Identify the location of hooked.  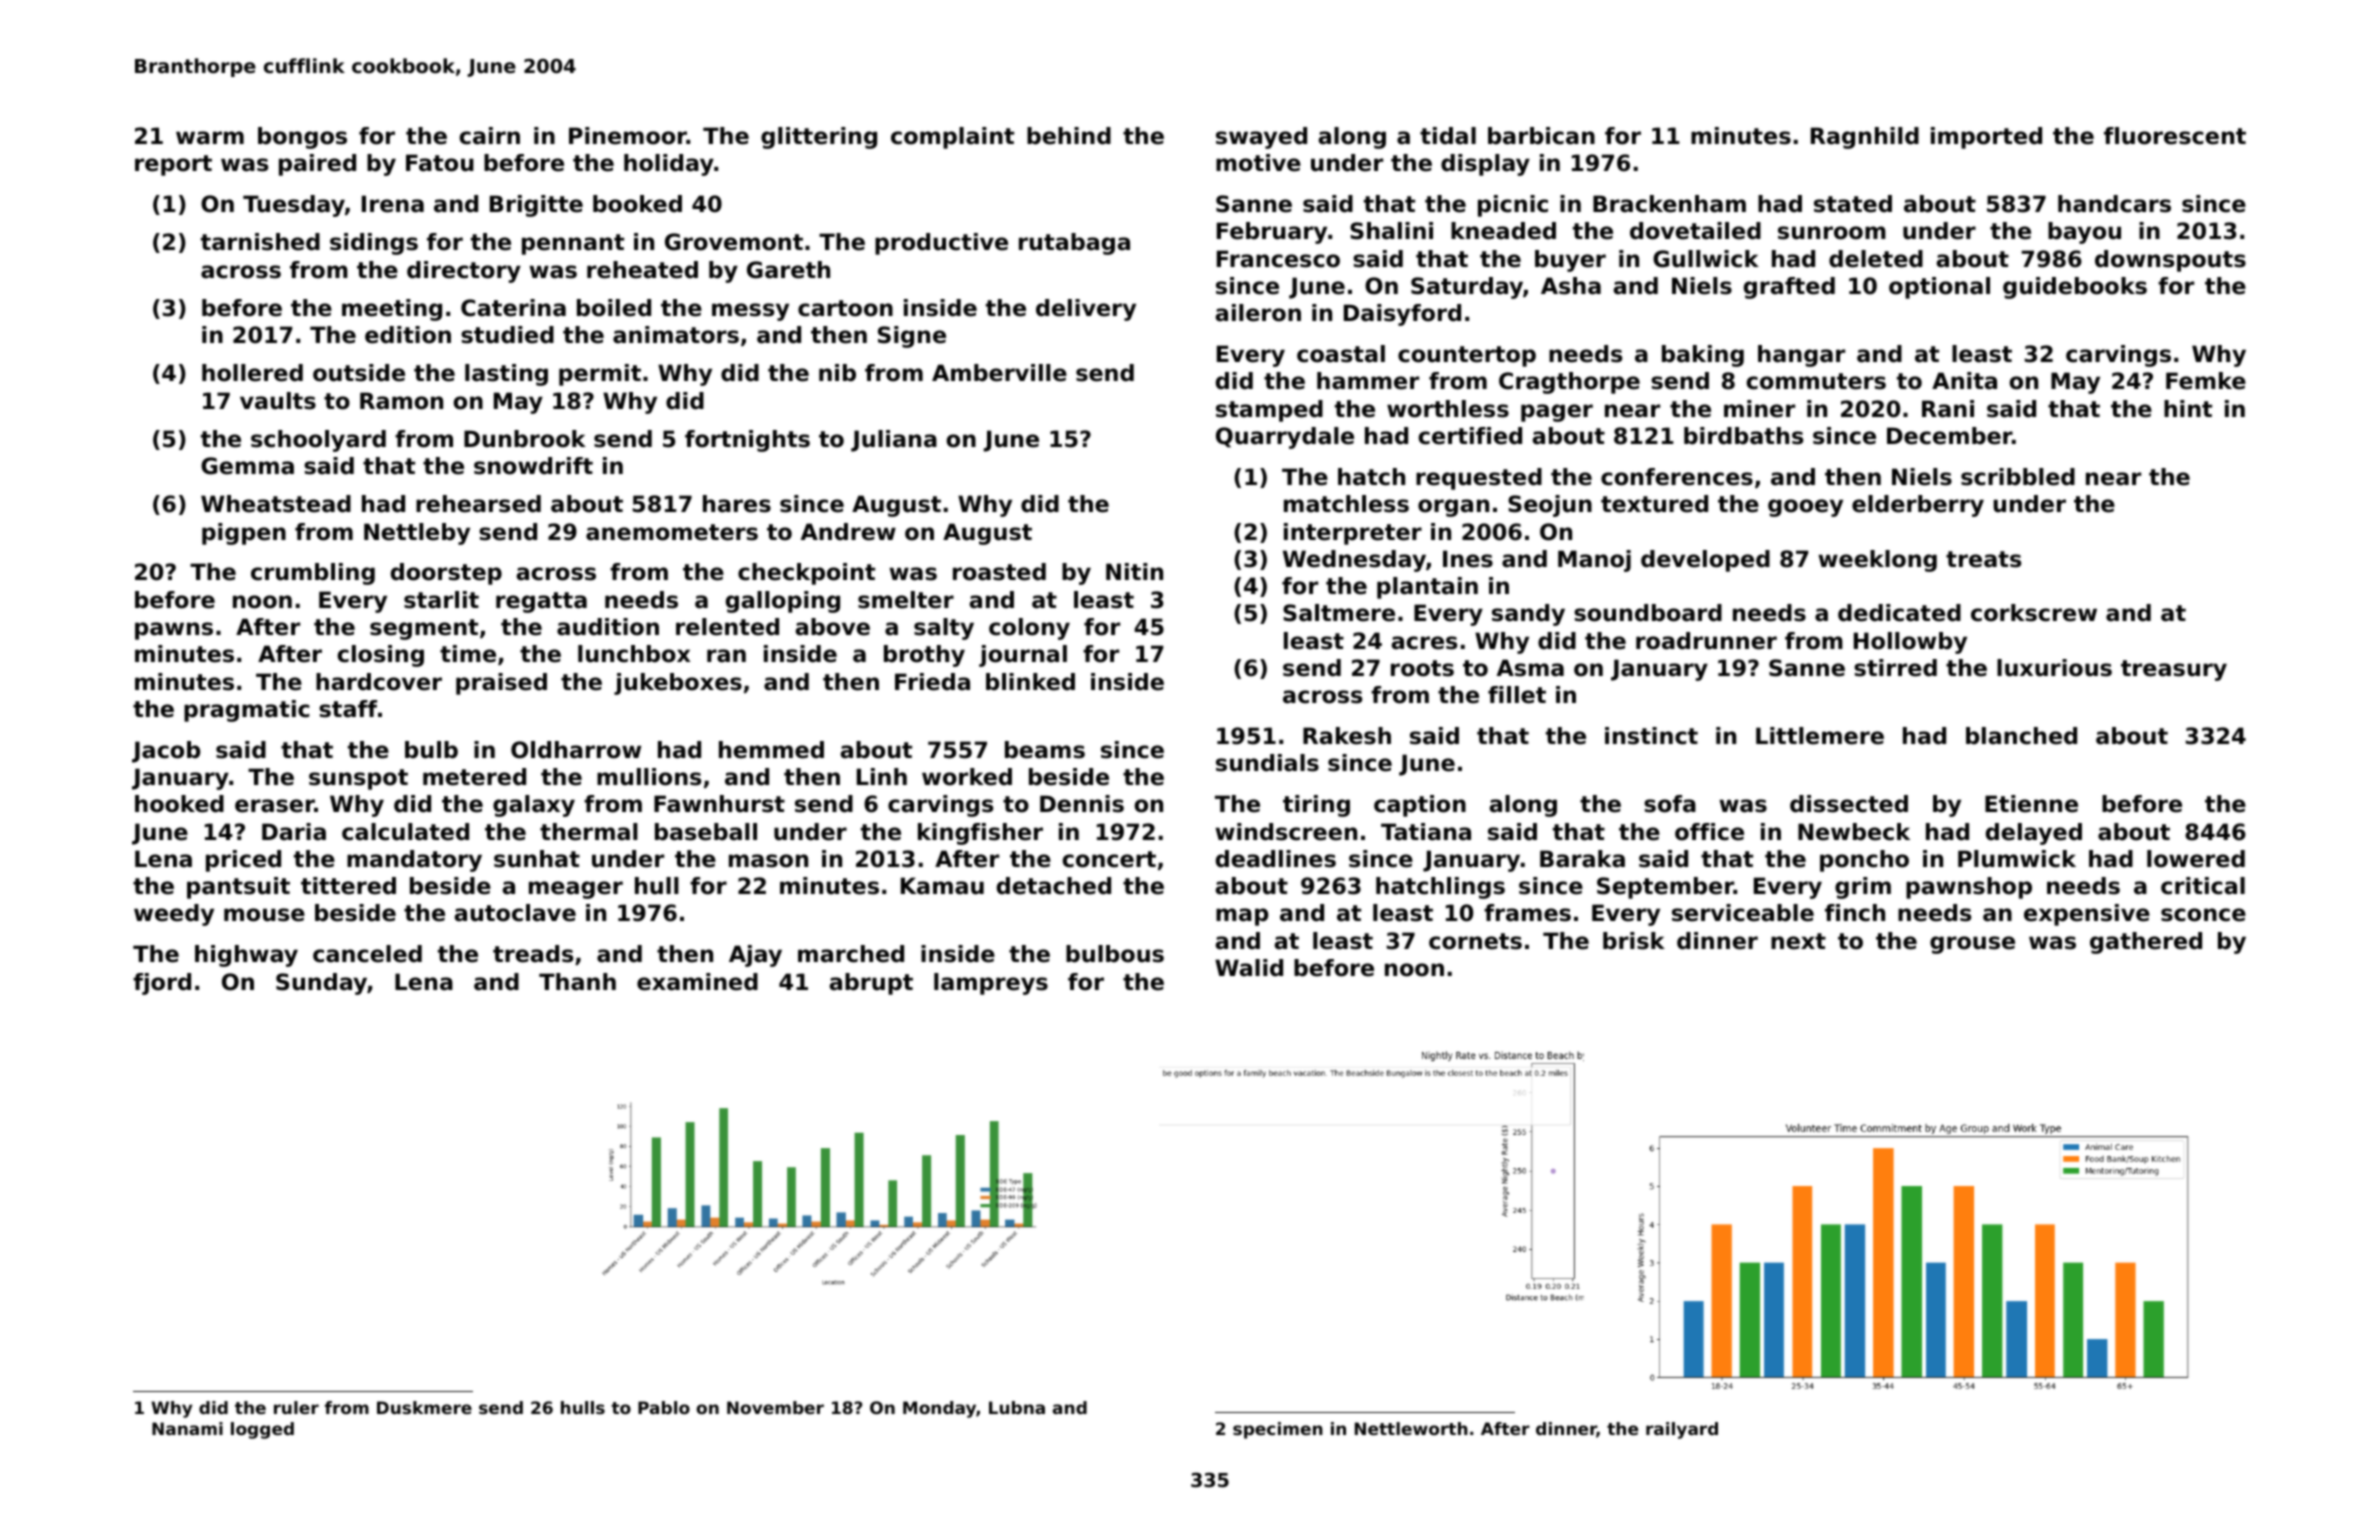
(179, 804).
